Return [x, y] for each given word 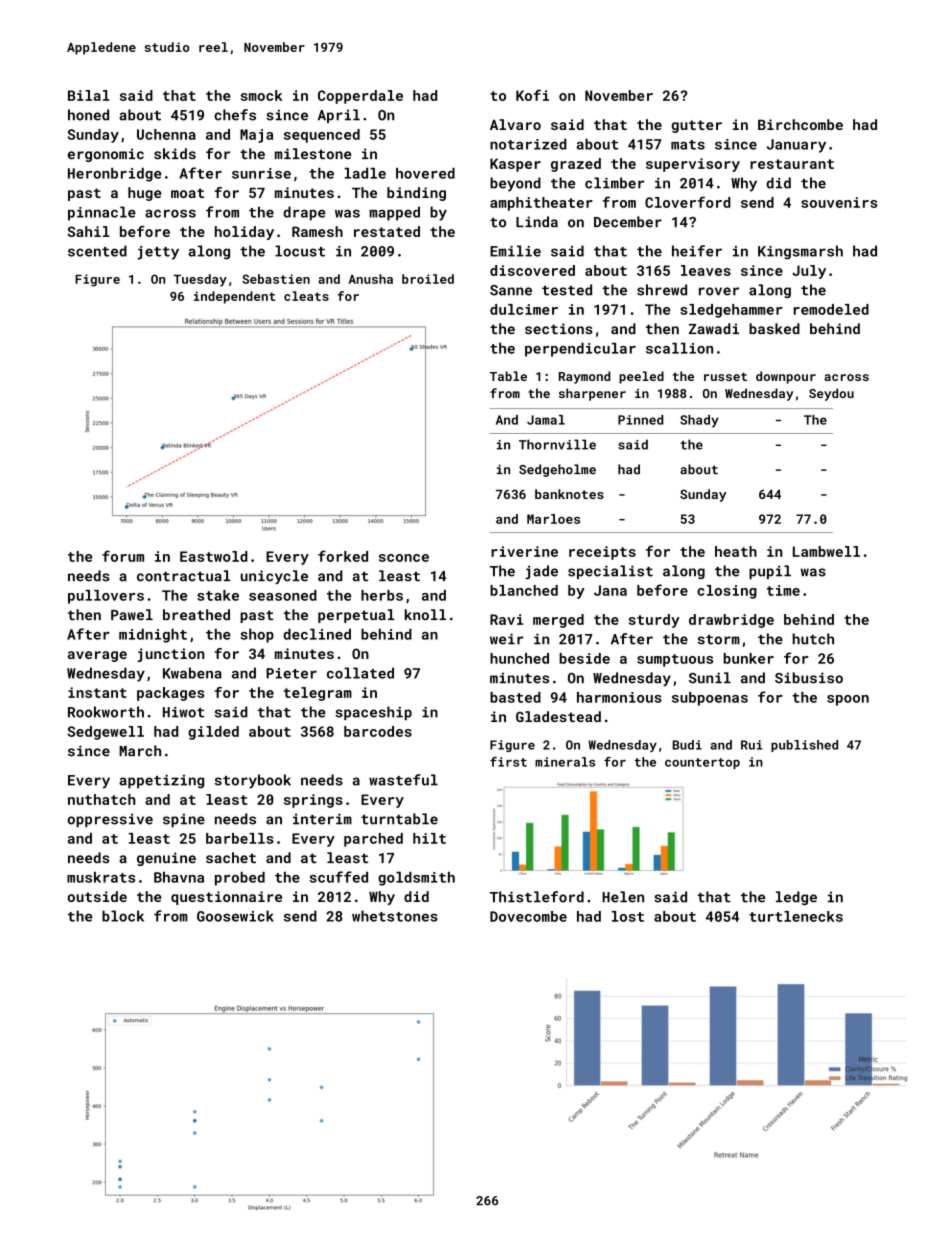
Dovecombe [528, 916]
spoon [848, 700]
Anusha [370, 279]
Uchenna [166, 134]
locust [300, 251]
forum [123, 556]
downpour [786, 377]
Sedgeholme [557, 470]
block [123, 916]
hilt [429, 838]
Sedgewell [106, 733]
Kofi [532, 95]
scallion [679, 348]
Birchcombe [800, 124]
